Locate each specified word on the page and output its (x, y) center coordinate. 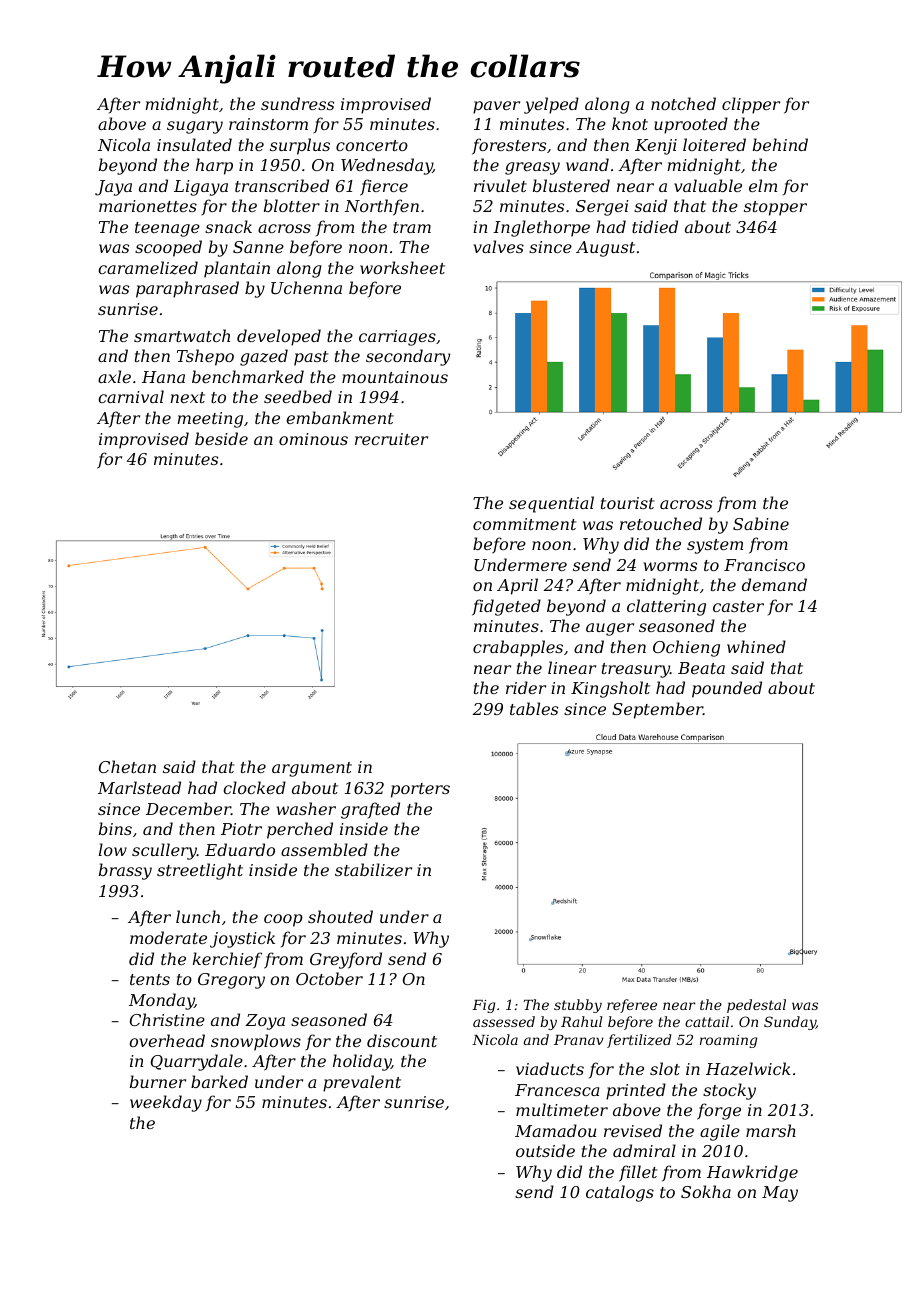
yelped (551, 105)
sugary (195, 127)
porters (420, 790)
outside (545, 1150)
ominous (313, 439)
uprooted (691, 125)
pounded (727, 689)
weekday (166, 1103)
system (715, 546)
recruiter (391, 439)
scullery (164, 851)
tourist (628, 503)
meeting (210, 420)
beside (221, 438)
